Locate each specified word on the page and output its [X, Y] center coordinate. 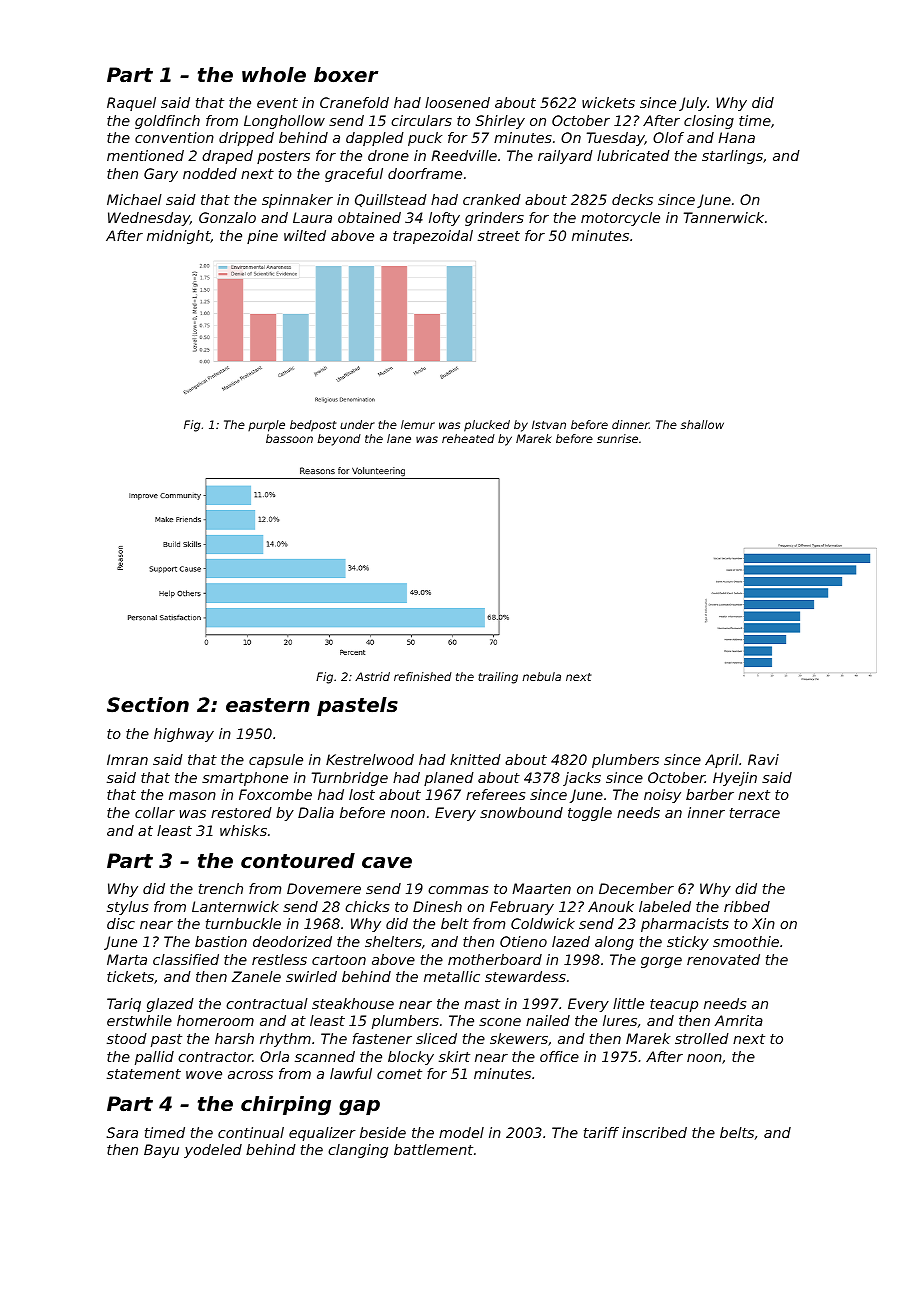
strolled [702, 1038]
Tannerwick [724, 217]
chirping [286, 1105]
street [499, 236]
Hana [736, 137]
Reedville [464, 155]
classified [186, 959]
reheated [468, 438]
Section [148, 705]
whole [274, 75]
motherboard [495, 959]
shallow [702, 424]
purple [266, 426]
